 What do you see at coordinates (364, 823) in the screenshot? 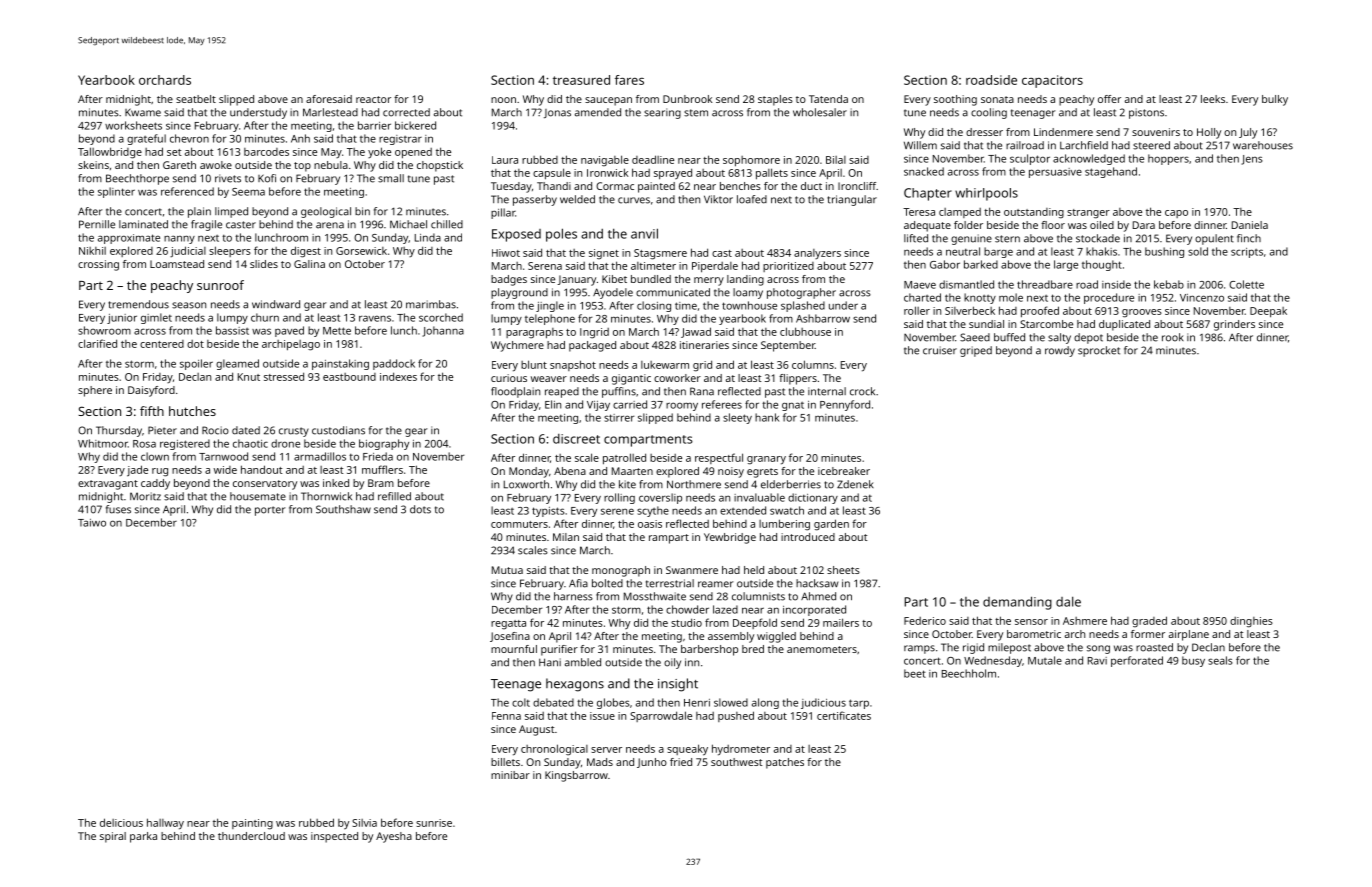
I see `Silvia` at bounding box center [364, 823].
